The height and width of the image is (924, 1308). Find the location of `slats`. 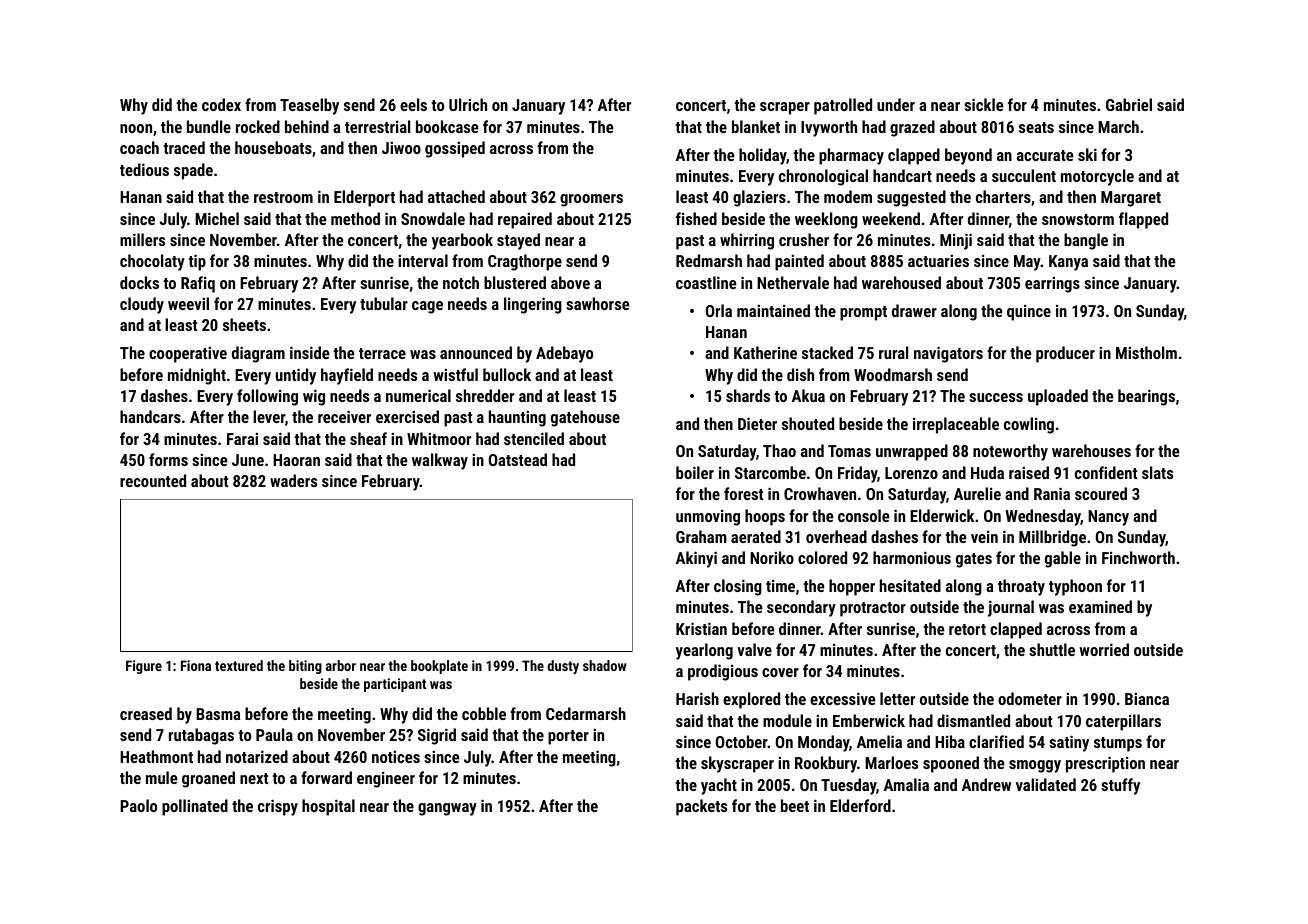

slats is located at coordinates (1157, 472).
